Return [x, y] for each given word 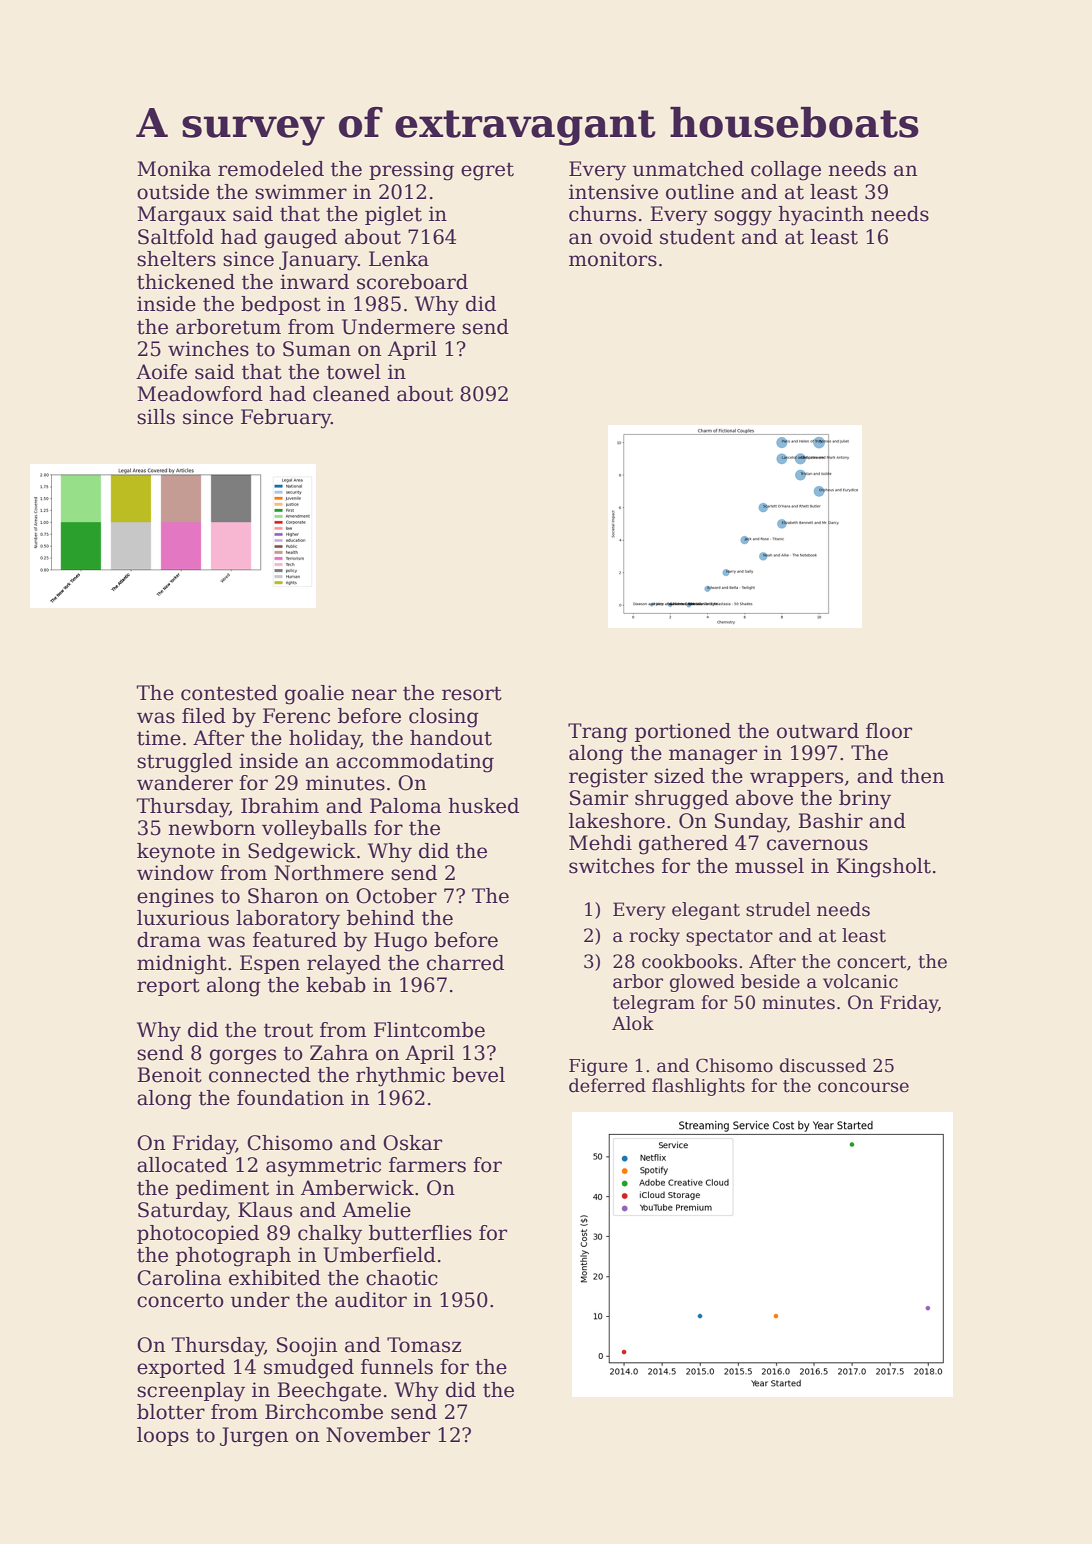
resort [472, 693]
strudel [778, 909]
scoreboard [412, 282]
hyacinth [821, 216]
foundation [290, 1098]
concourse [863, 1087]
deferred [607, 1085]
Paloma [406, 806]
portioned [683, 732]
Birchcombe [324, 1412]
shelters [176, 259]
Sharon [283, 896]
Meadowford [200, 394]
